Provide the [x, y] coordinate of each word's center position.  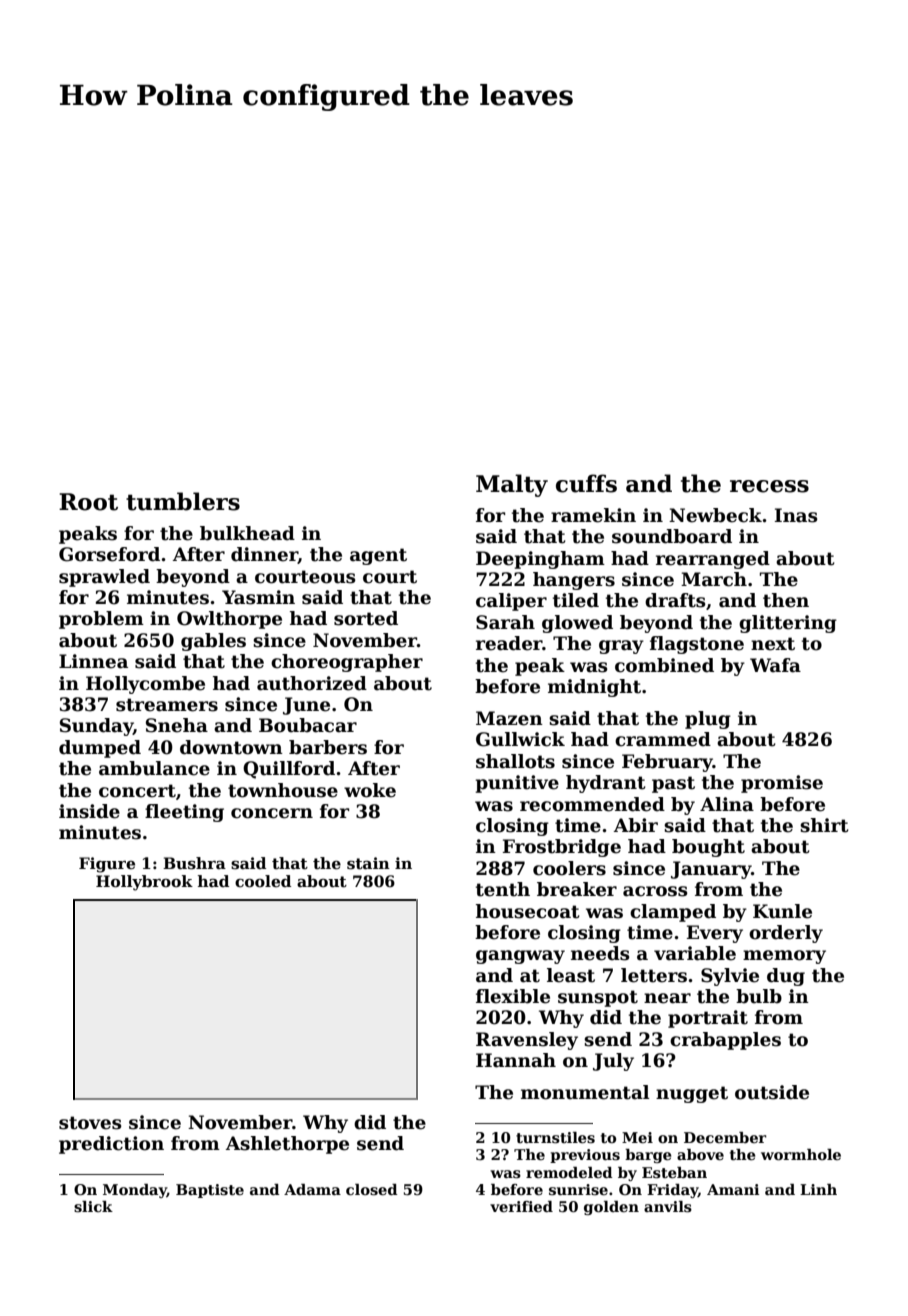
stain [368, 863]
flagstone [697, 645]
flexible [513, 996]
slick [93, 1206]
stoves [90, 1123]
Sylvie [730, 977]
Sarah [505, 622]
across [655, 891]
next [773, 644]
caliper [511, 602]
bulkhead [247, 533]
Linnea [93, 661]
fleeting [184, 813]
